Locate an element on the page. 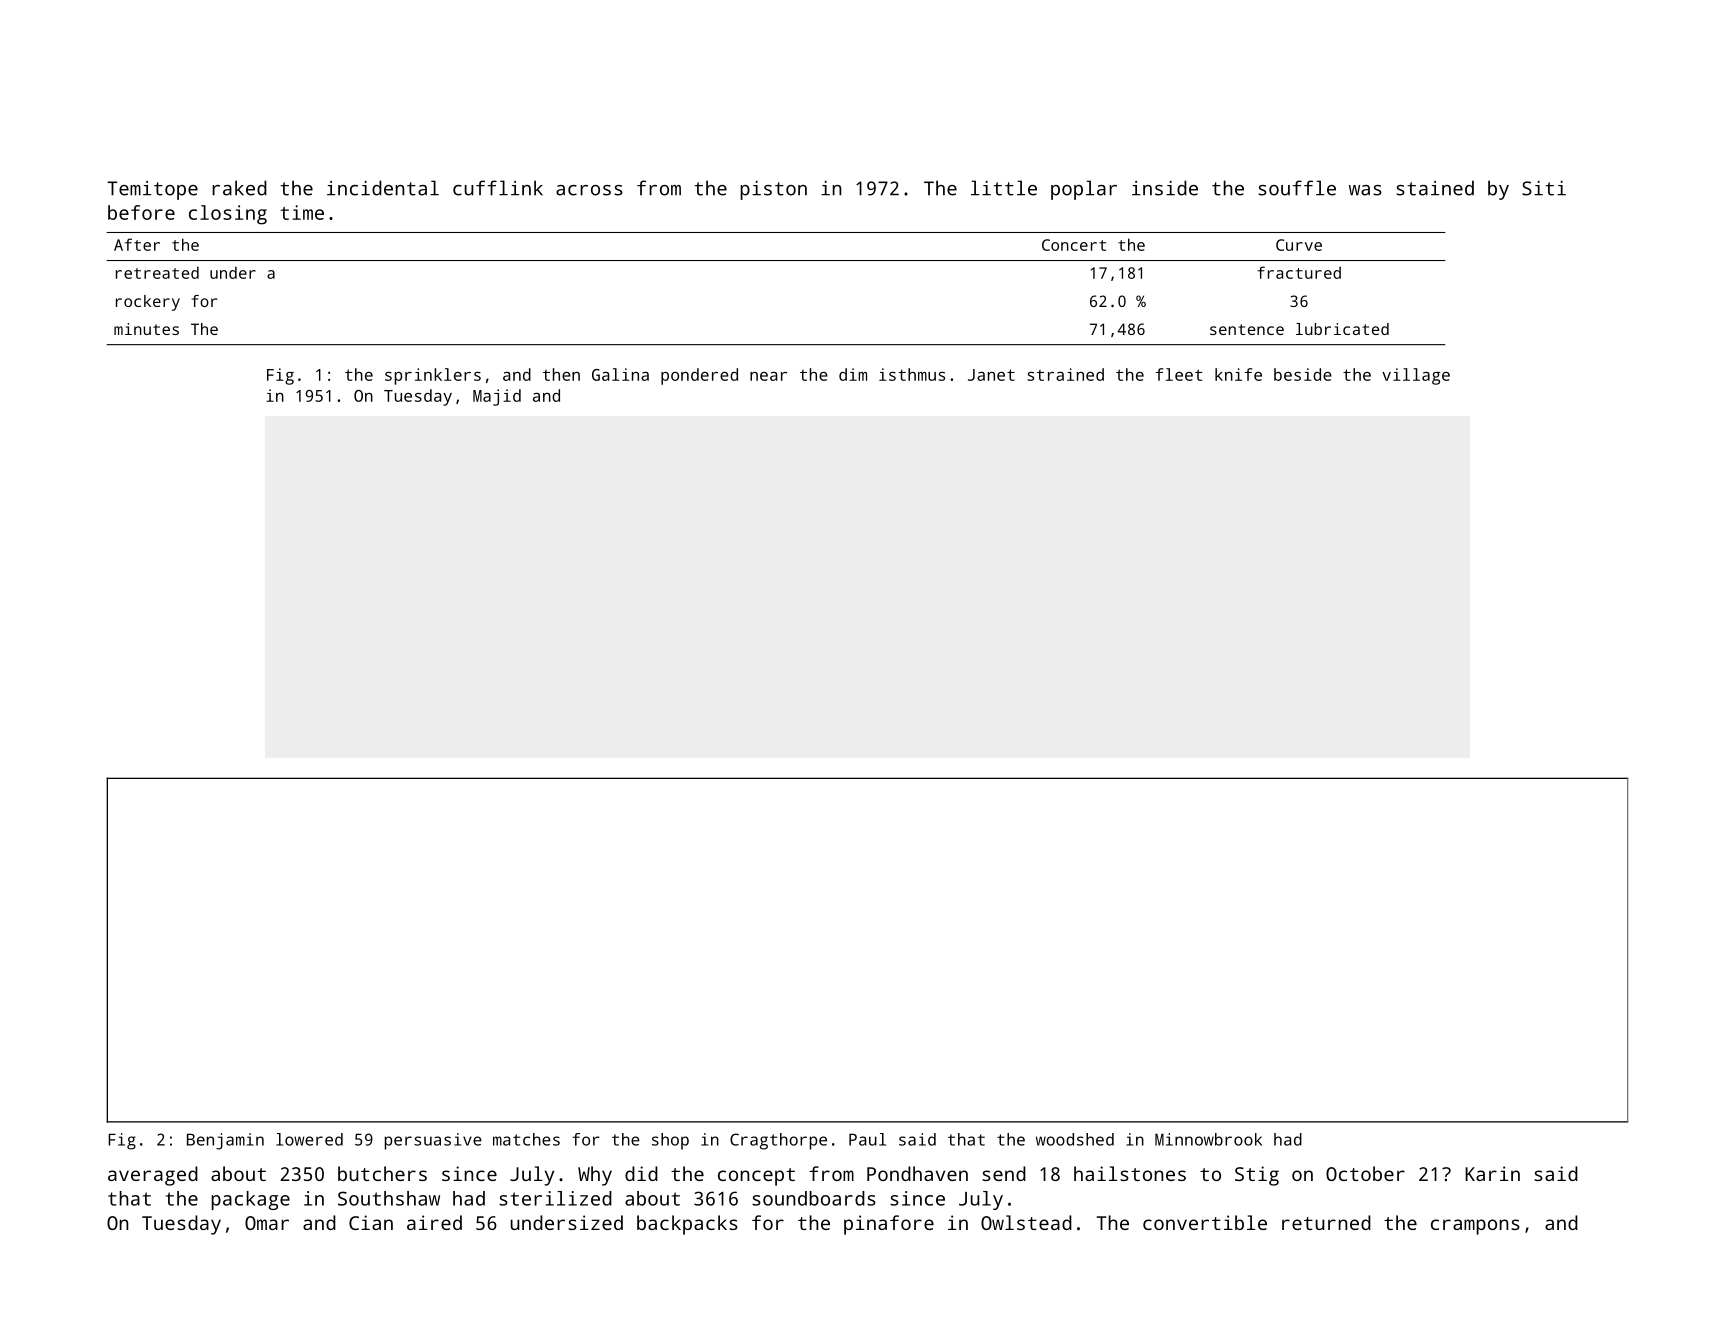 The height and width of the page is (1341, 1735). butchers is located at coordinates (382, 1173).
